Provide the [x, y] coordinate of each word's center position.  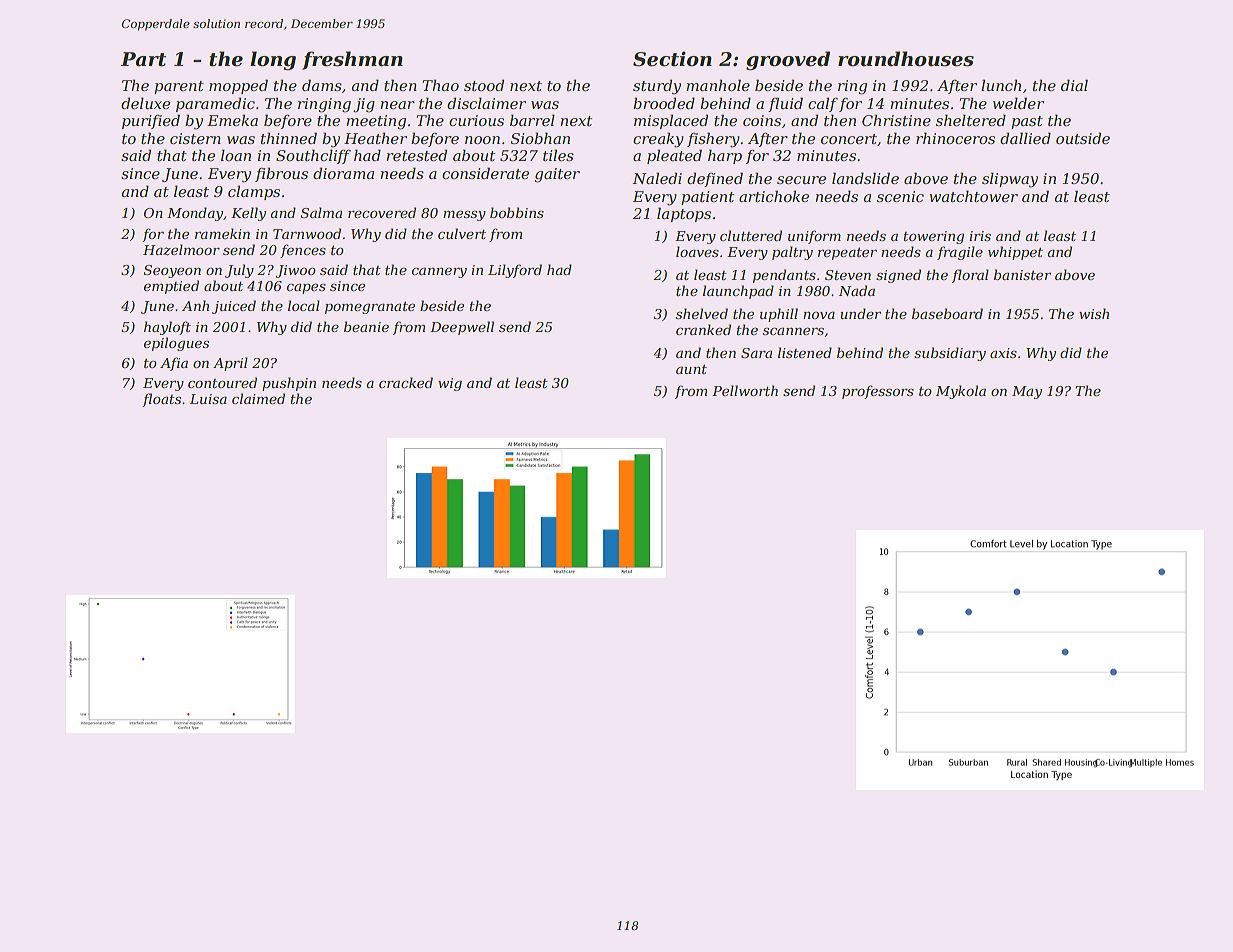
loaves [697, 251]
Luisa [208, 399]
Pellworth [745, 390]
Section [672, 59]
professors [878, 392]
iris [980, 236]
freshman [352, 60]
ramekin [222, 233]
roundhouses [906, 59]
